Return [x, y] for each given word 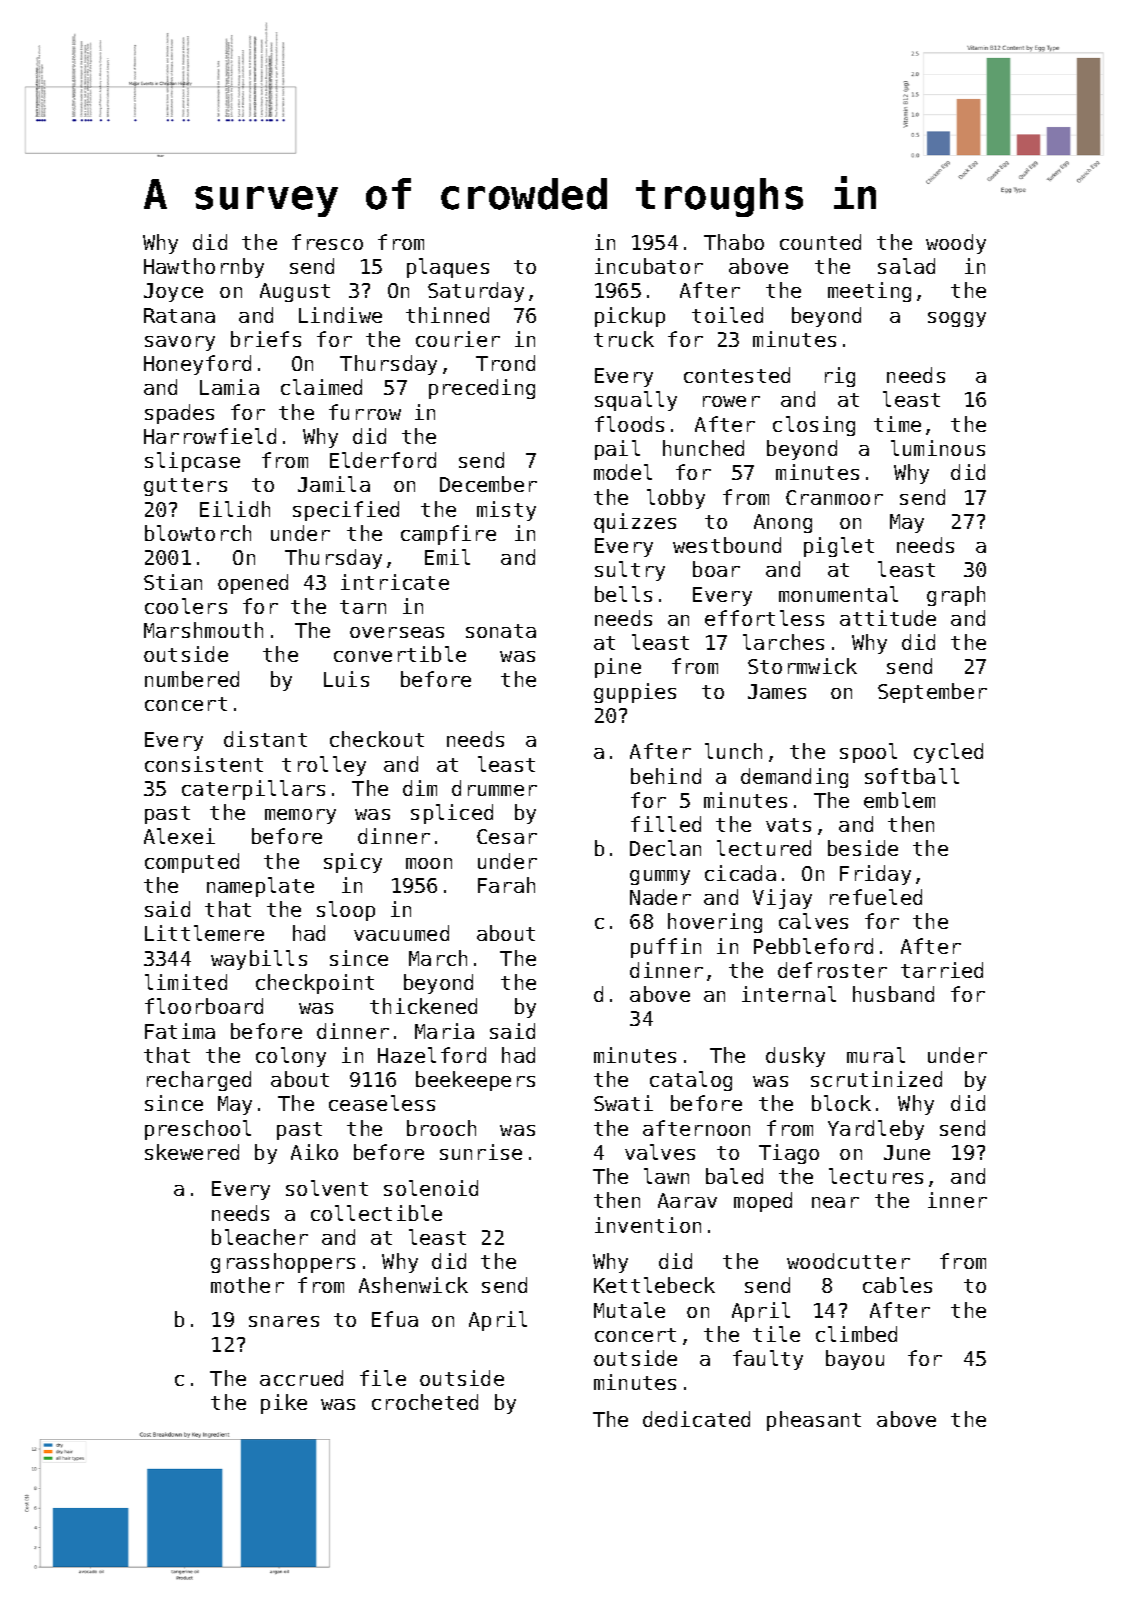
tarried [942, 970]
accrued [301, 1378]
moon [429, 863]
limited [186, 982]
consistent [204, 764]
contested [737, 375]
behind [666, 776]
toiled [727, 315]
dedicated [696, 1419]
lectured [764, 848]
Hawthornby [204, 268]
